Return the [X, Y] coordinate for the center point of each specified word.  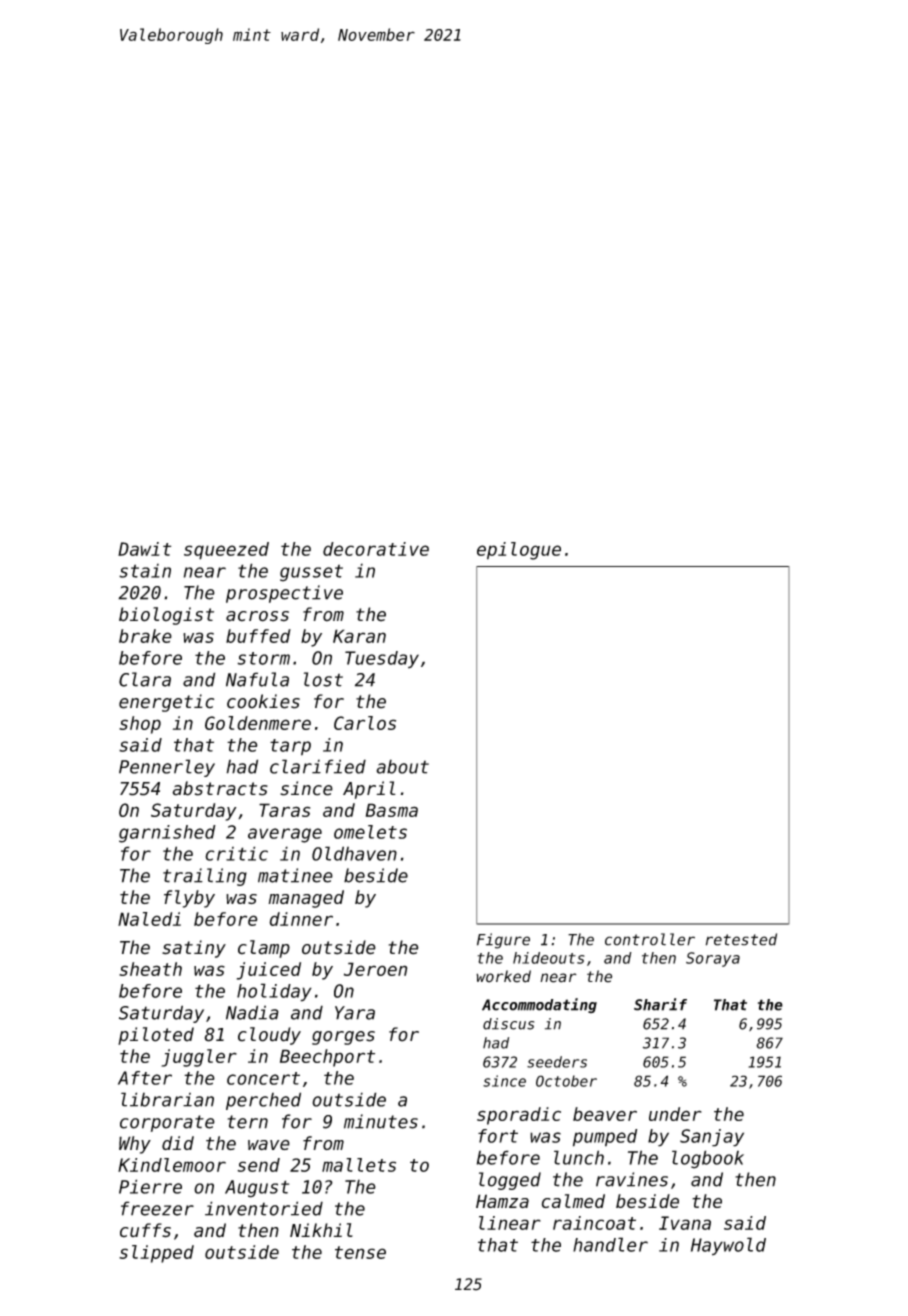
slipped [156, 1254]
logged [510, 1181]
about [402, 766]
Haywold [728, 1246]
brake [145, 636]
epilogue [519, 551]
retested [741, 939]
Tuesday [382, 660]
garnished [167, 834]
